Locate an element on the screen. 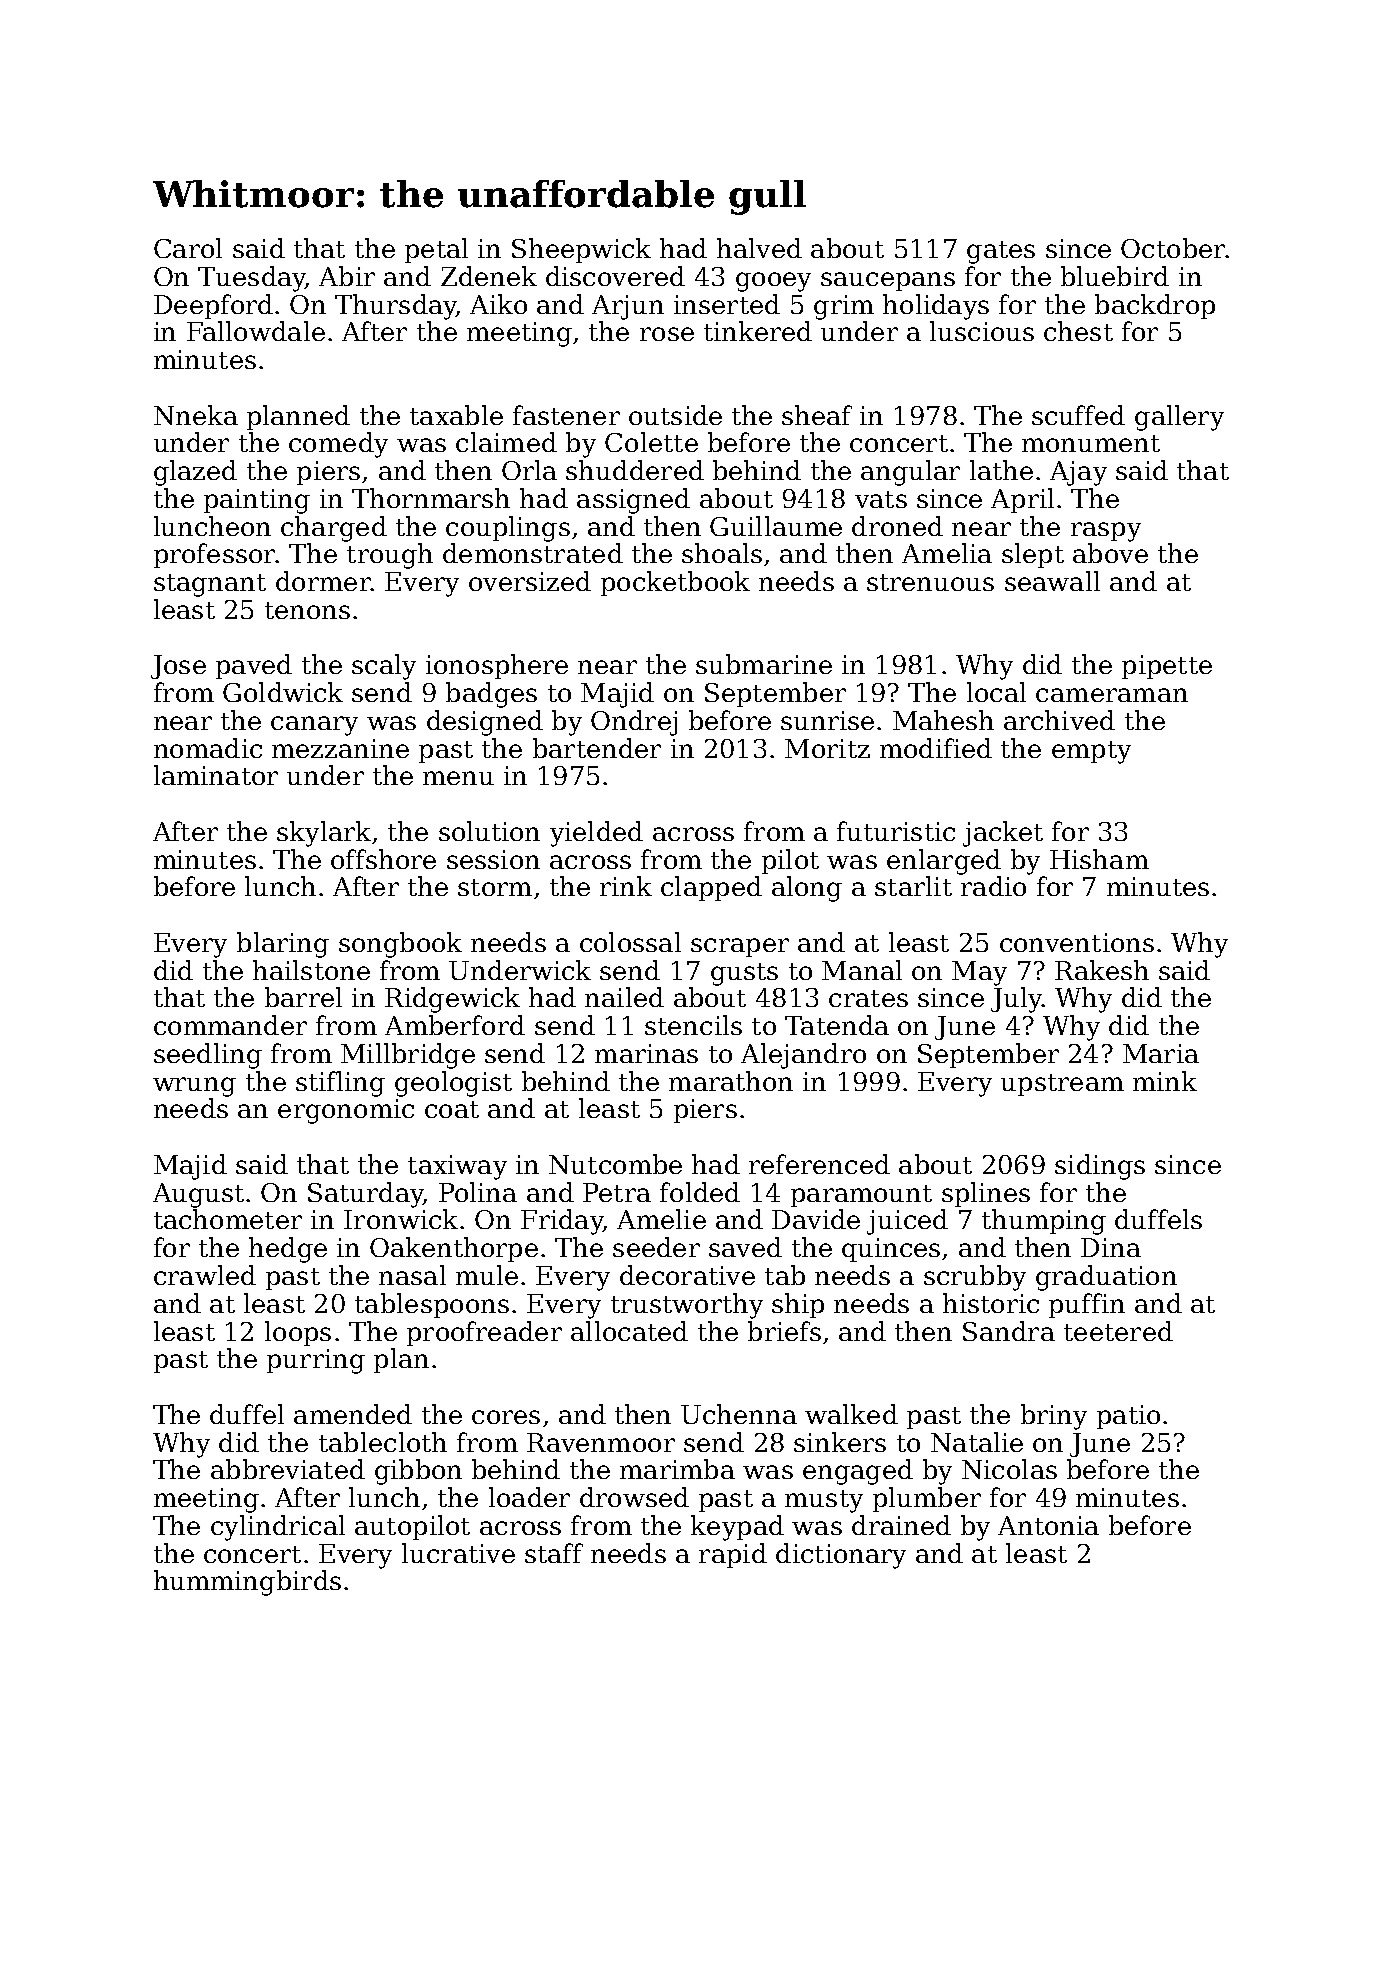 This screenshot has width=1386, height=1969. crawled is located at coordinates (205, 1275).
